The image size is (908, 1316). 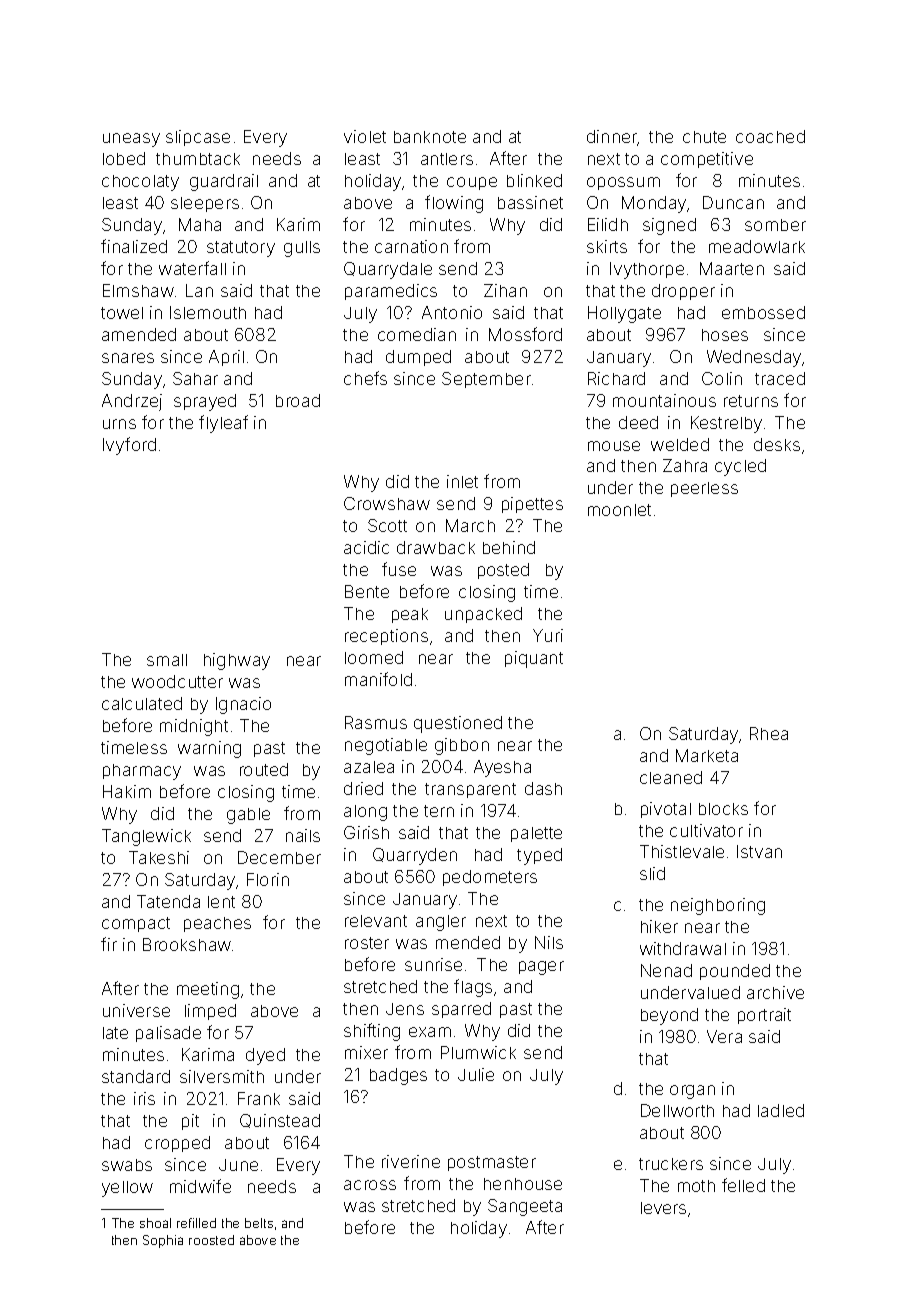 I want to click on guardrail, so click(x=224, y=182).
